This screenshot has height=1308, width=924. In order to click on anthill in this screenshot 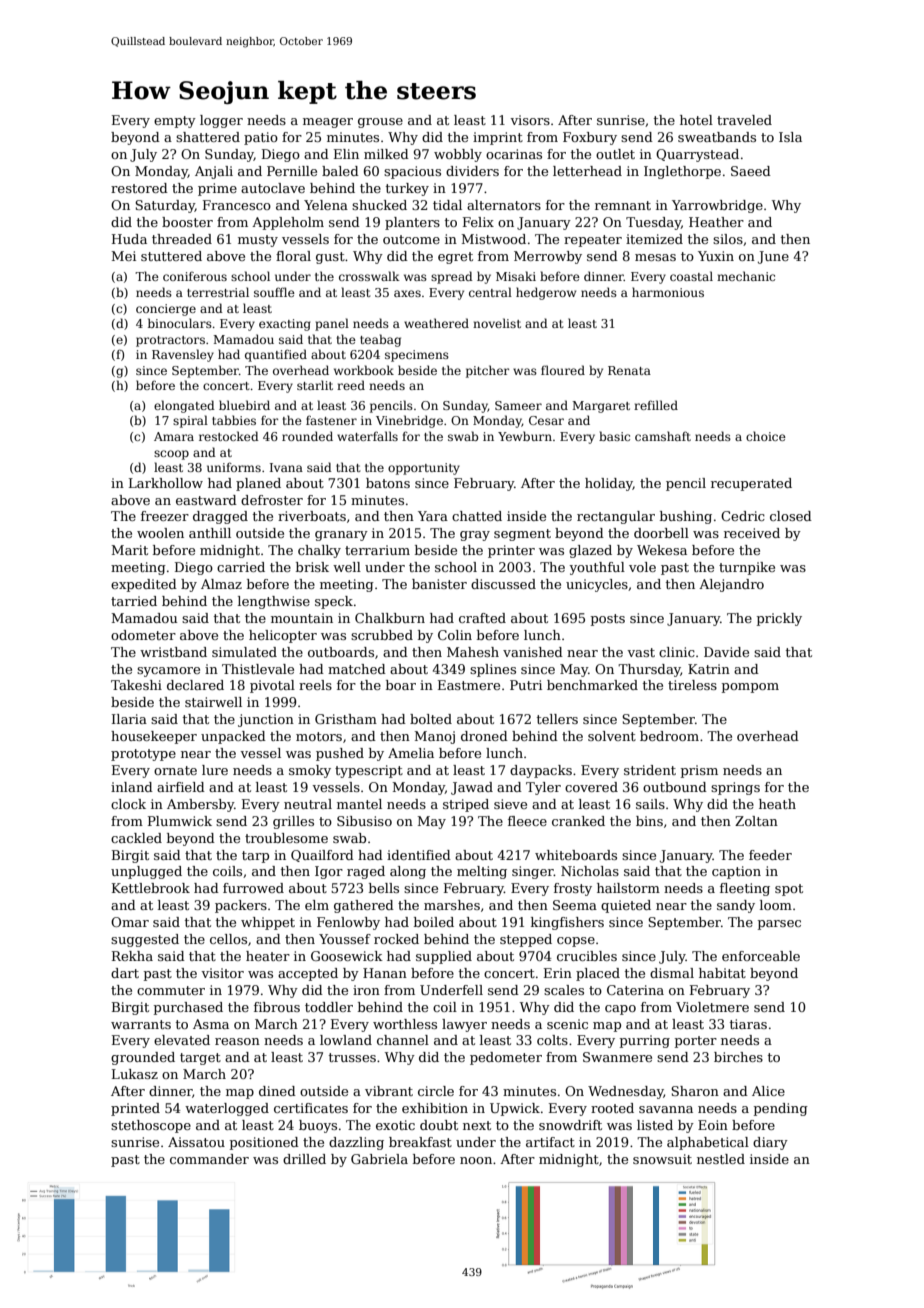, I will do `click(210, 533)`.
